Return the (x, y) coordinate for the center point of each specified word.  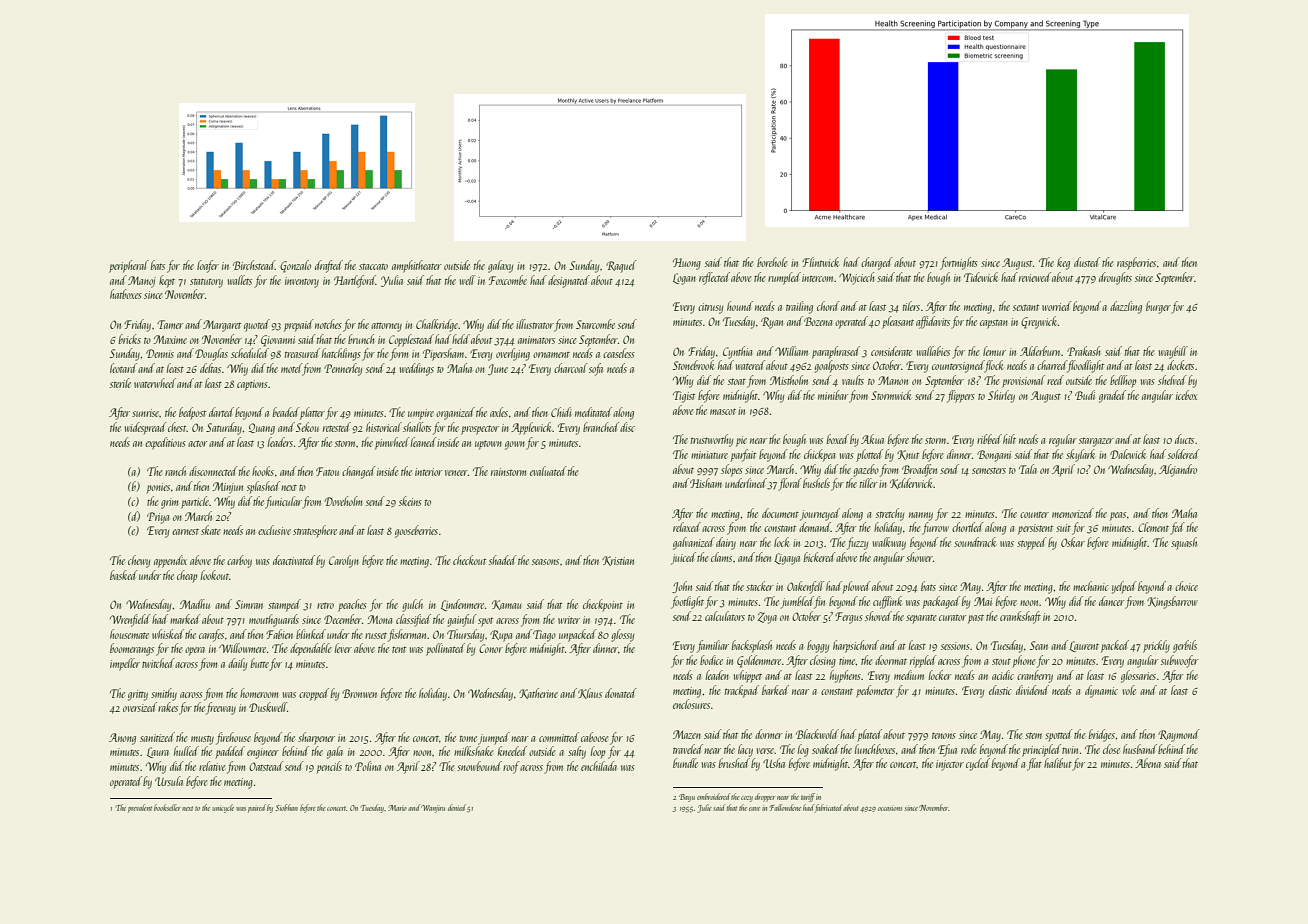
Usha (774, 763)
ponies (158, 488)
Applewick (532, 428)
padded (230, 752)
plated (869, 735)
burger (1158, 307)
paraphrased (836, 352)
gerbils (1185, 646)
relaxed (687, 527)
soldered (1184, 454)
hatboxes (126, 294)
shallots (417, 427)
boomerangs (132, 649)
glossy (623, 635)
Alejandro (1178, 470)
